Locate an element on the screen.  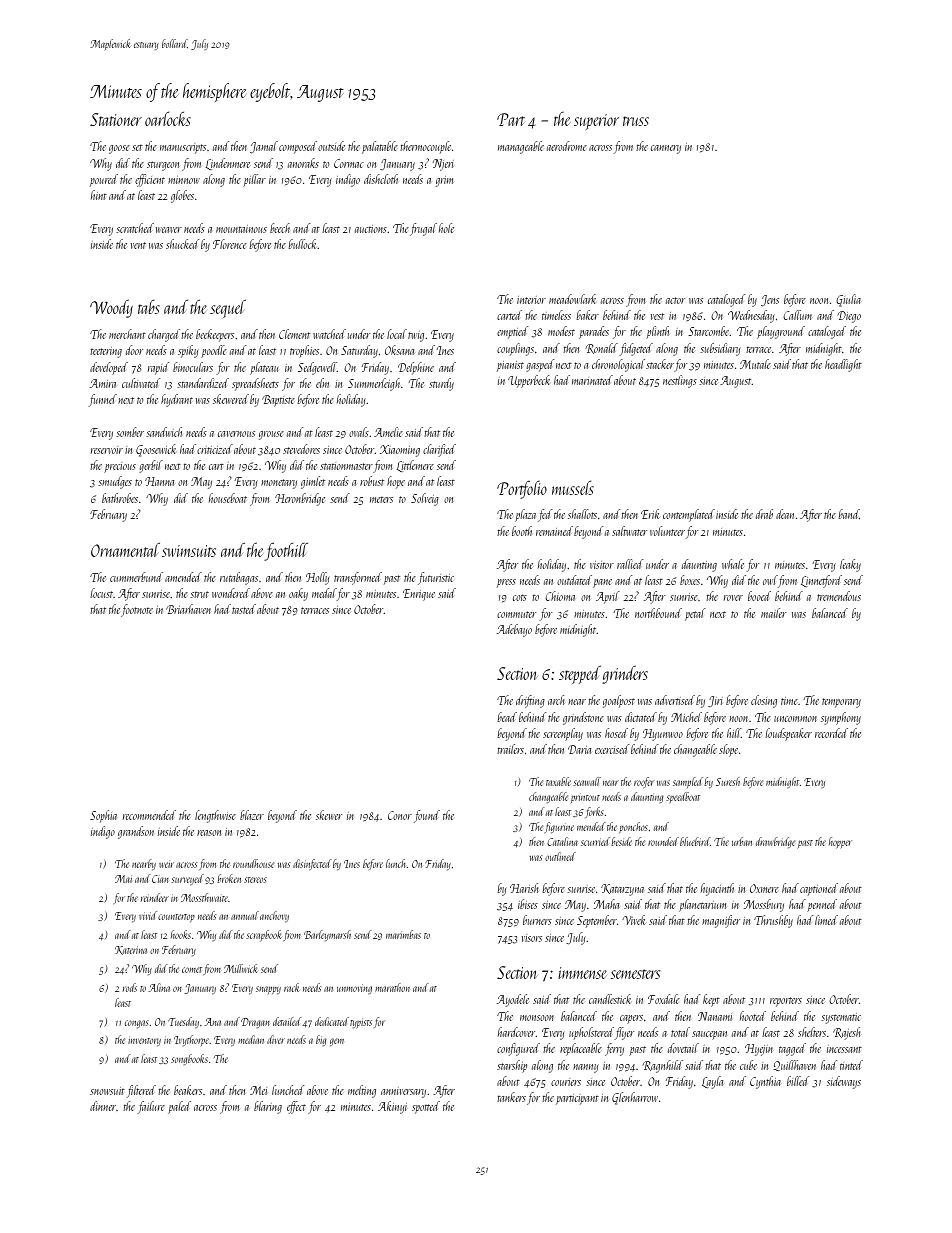
manageable is located at coordinates (521, 147).
